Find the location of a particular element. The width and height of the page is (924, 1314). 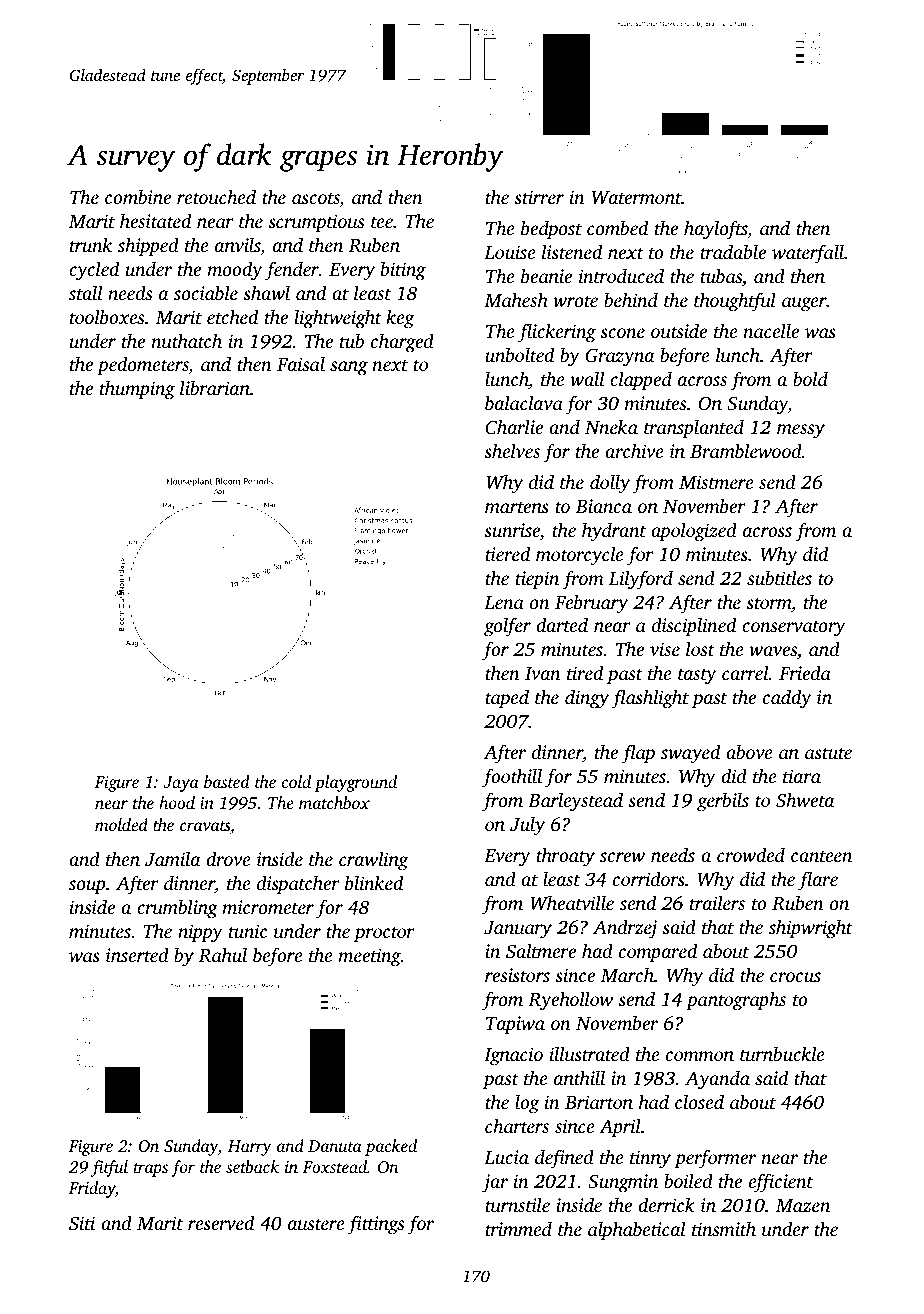

above is located at coordinates (749, 751).
